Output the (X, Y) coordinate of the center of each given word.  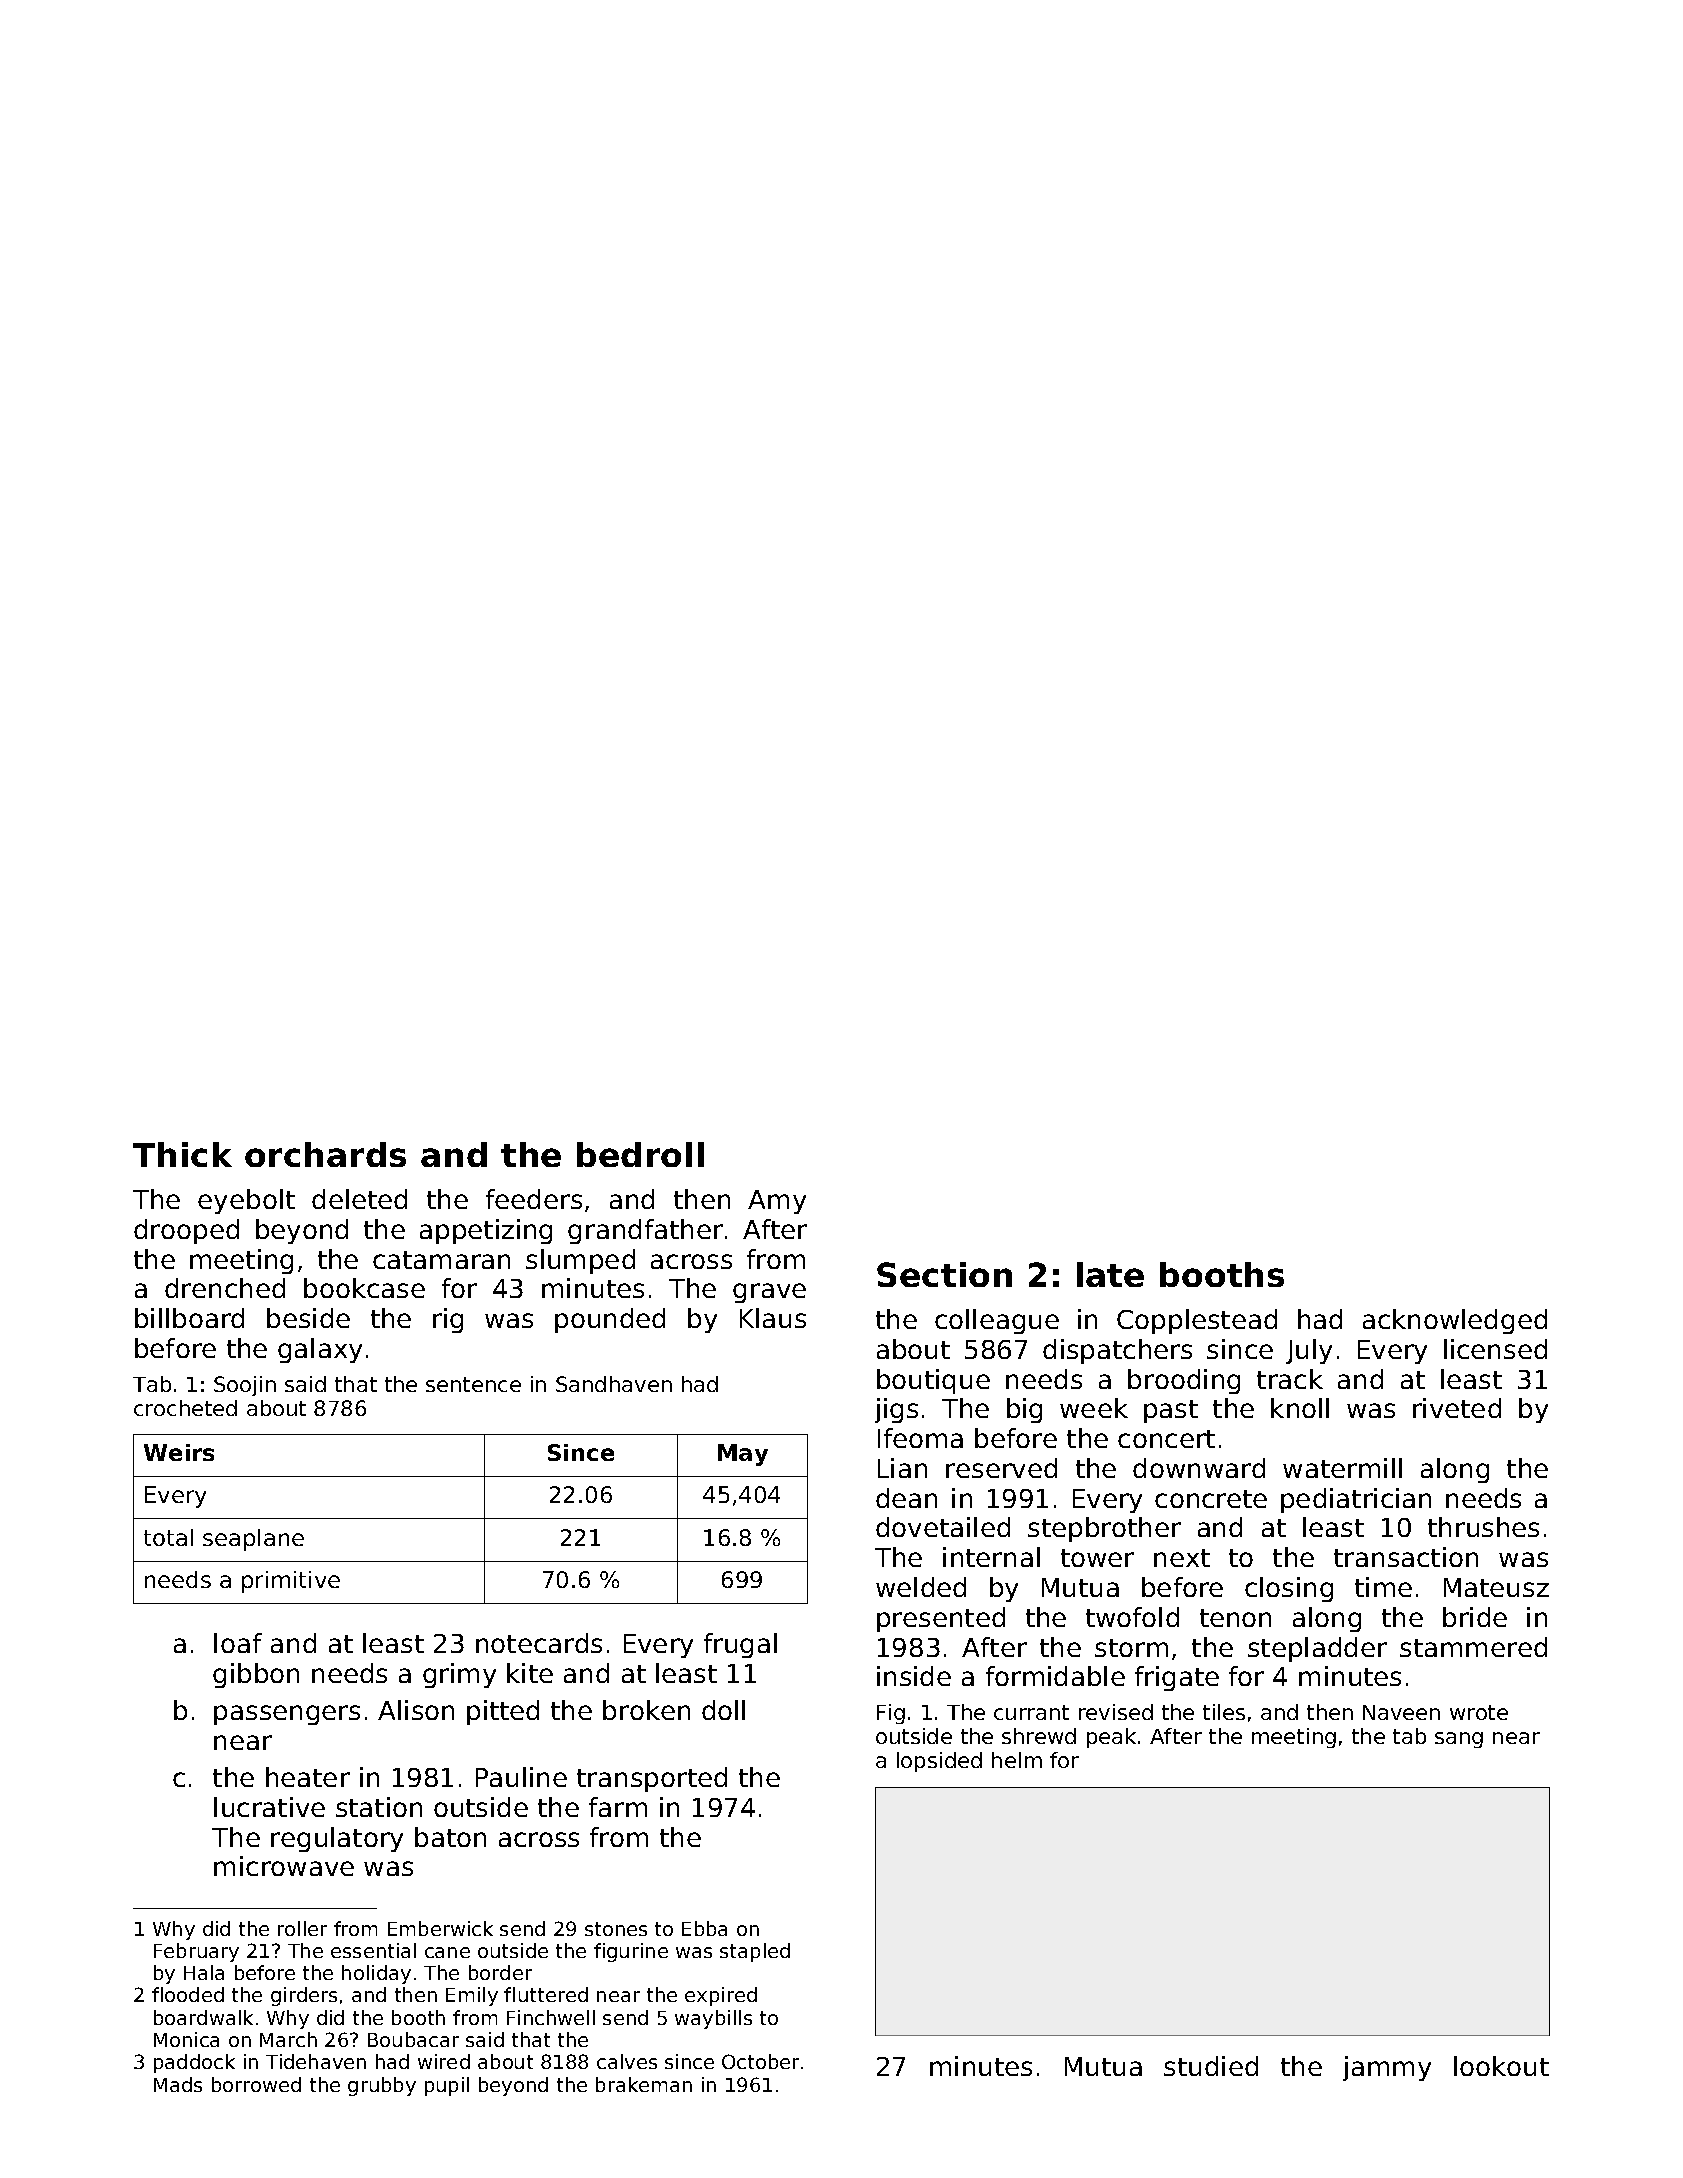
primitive (291, 1582)
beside (308, 1318)
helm (1017, 1760)
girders (304, 1996)
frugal (740, 1645)
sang (1459, 1740)
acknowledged (1455, 1321)
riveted (1457, 1408)
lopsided (939, 1762)
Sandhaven (614, 1384)
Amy (777, 1202)
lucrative (269, 1807)
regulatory (337, 1839)
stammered (1473, 1647)
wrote (1479, 1712)
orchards (325, 1154)
